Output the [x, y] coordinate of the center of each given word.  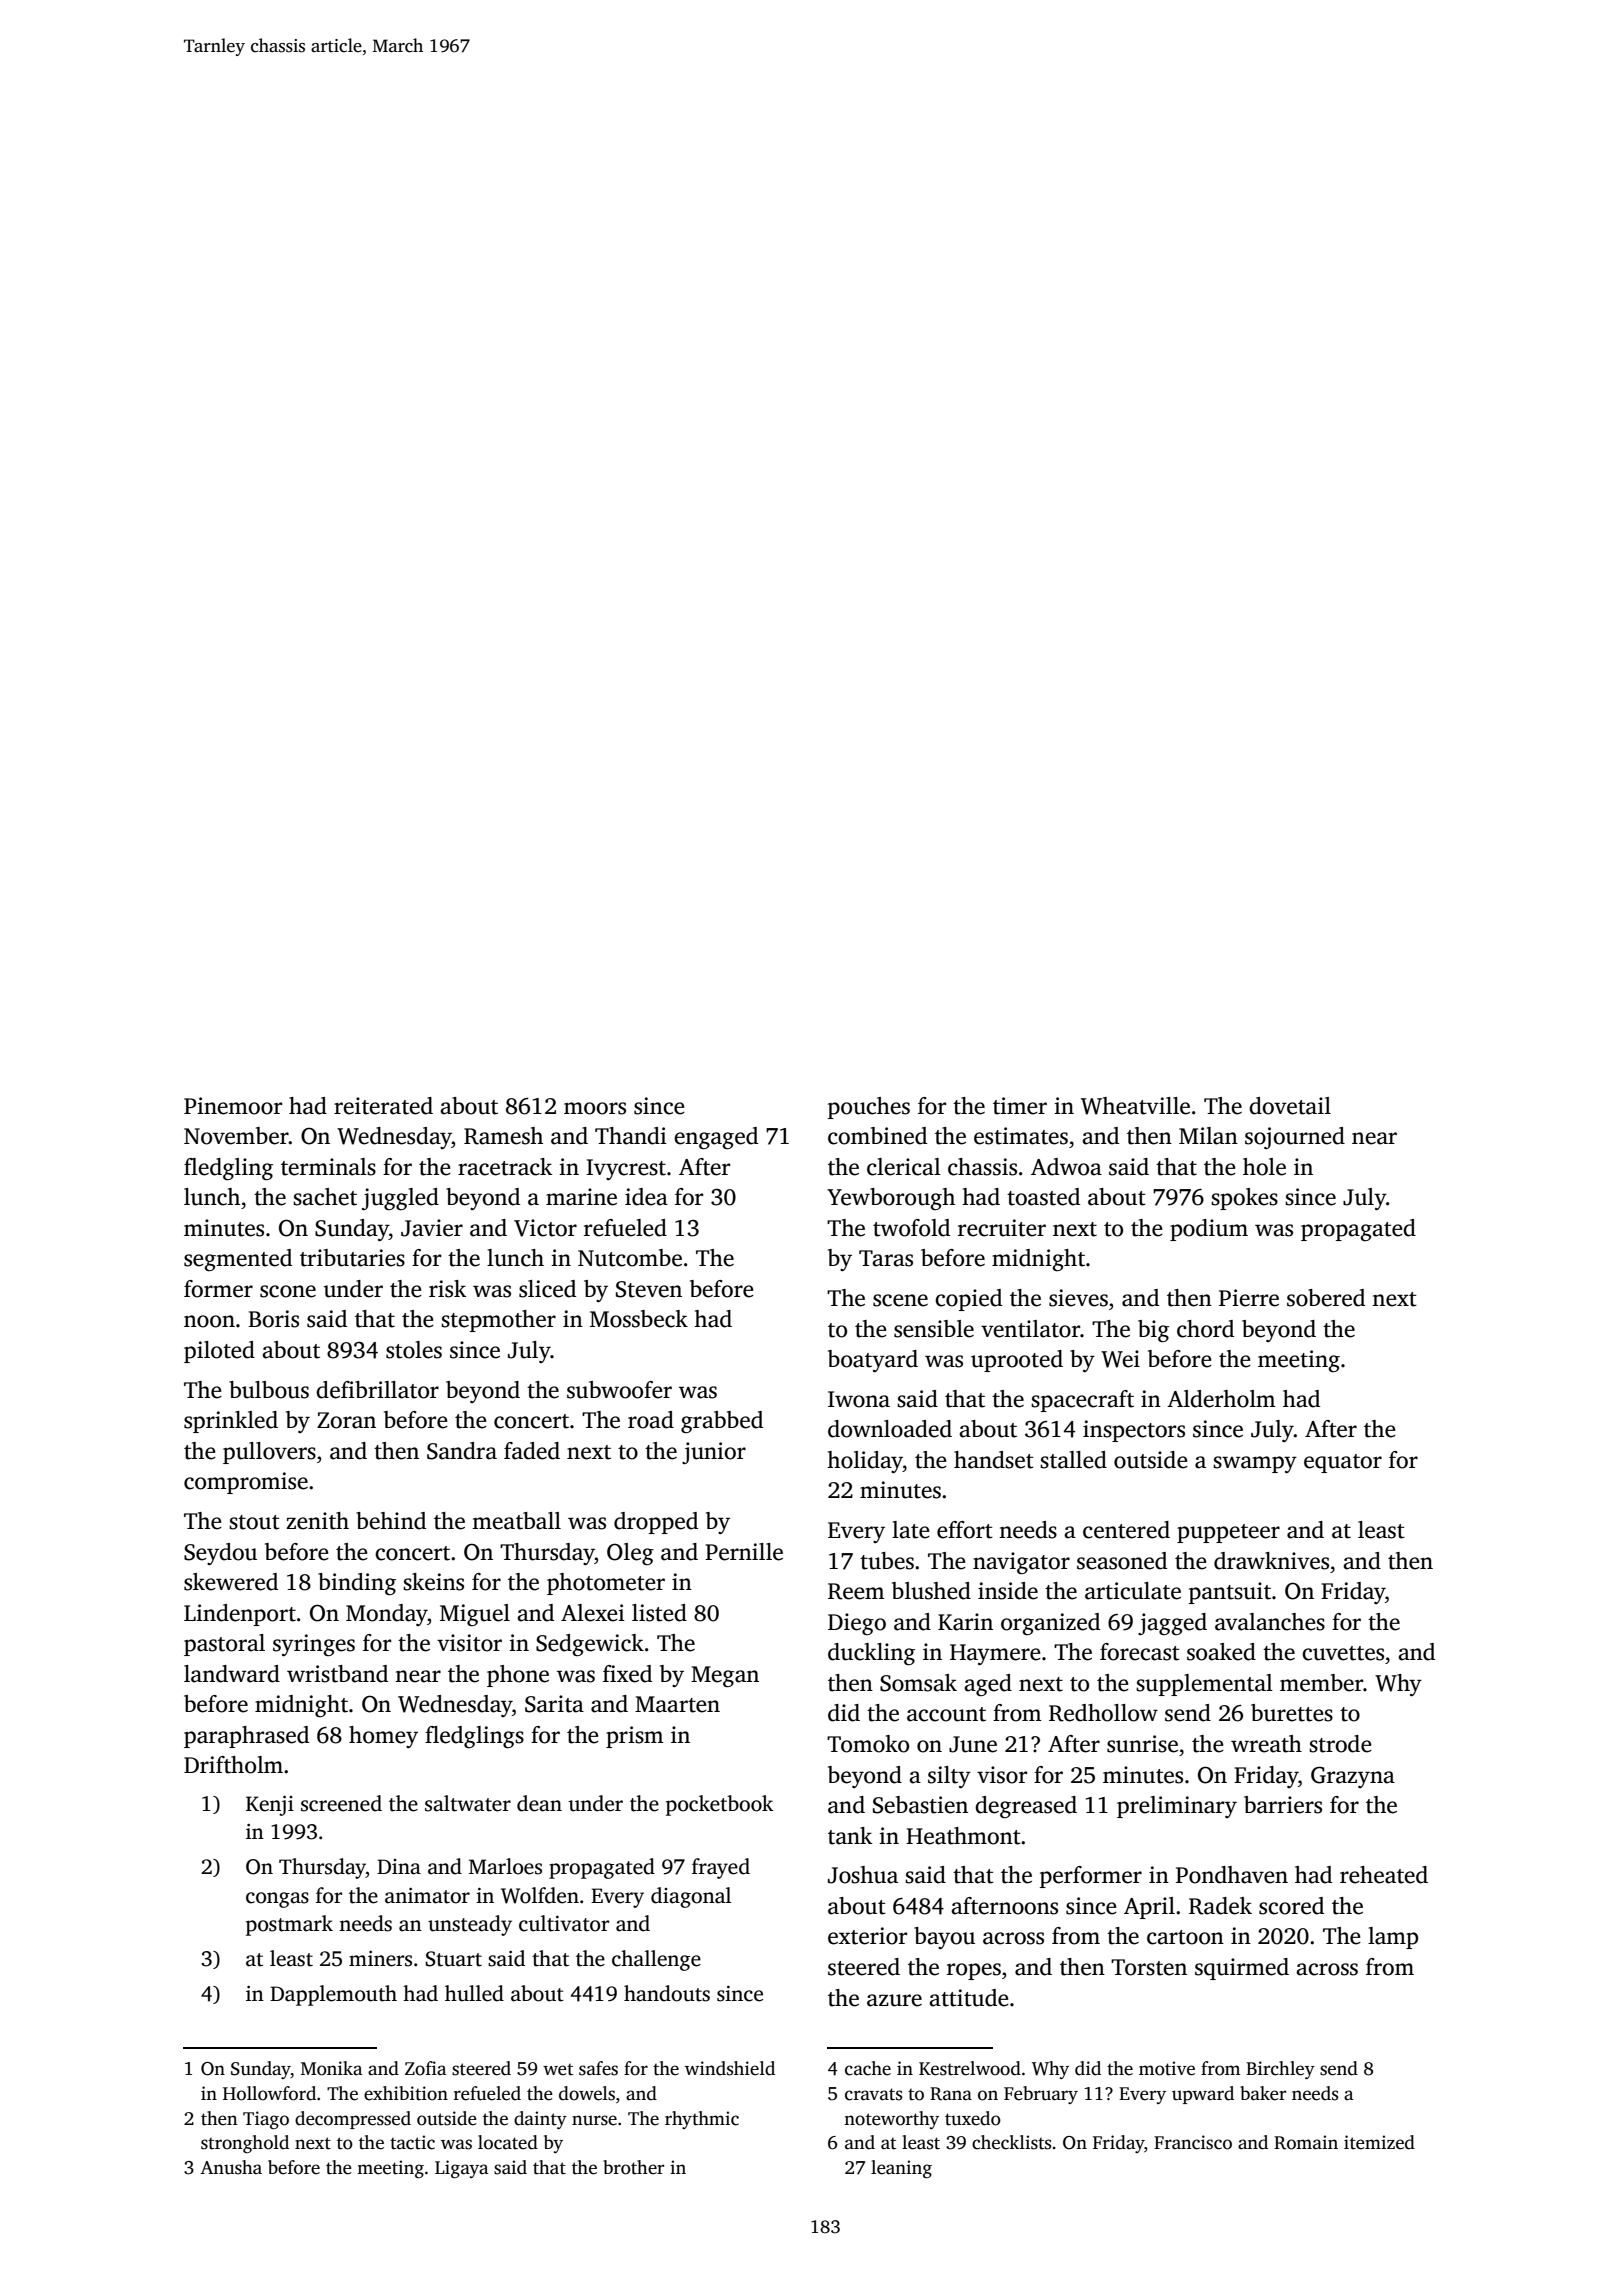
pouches [869, 1108]
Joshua [863, 1875]
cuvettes [1343, 1653]
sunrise [1142, 1744]
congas [277, 1900]
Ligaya [462, 2169]
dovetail [1290, 1106]
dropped [656, 1523]
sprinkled [231, 1422]
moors [595, 1108]
